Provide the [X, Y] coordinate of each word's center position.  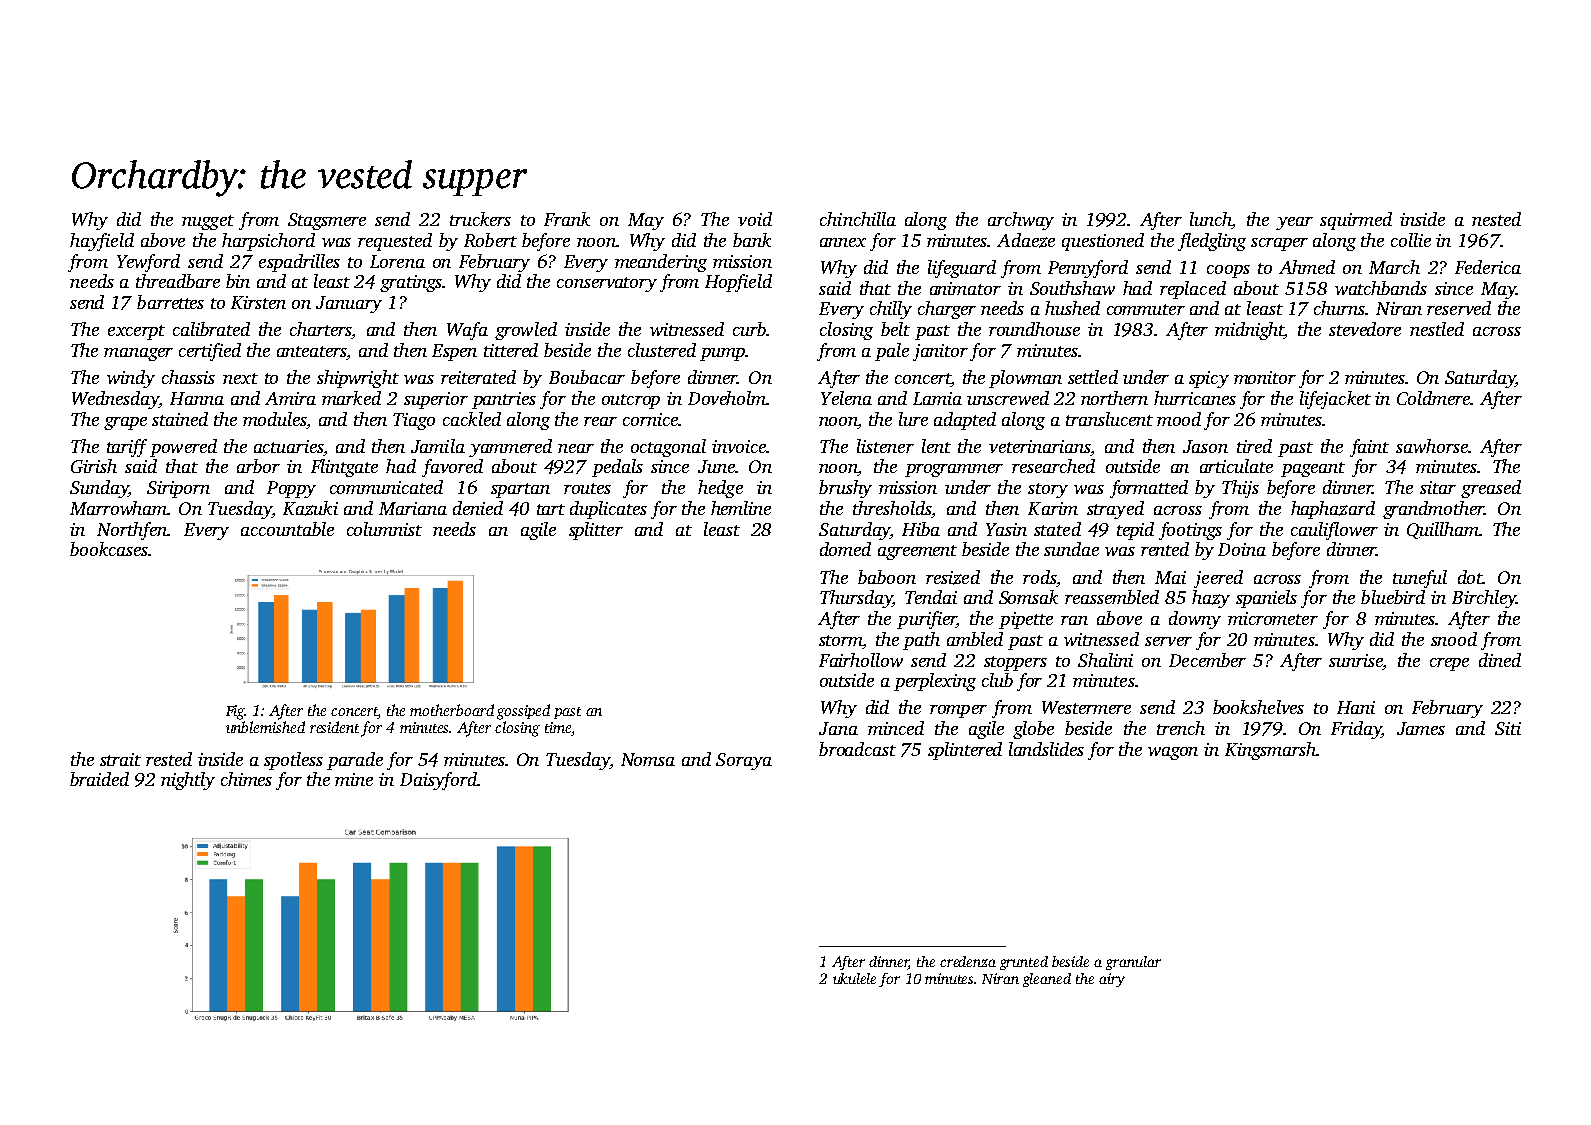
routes [587, 488]
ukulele [854, 978]
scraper [1279, 244]
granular [1133, 963]
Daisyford [438, 781]
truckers [480, 219]
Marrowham [119, 508]
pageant [1313, 469]
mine [354, 779]
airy [1112, 980]
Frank [567, 219]
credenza [968, 961]
